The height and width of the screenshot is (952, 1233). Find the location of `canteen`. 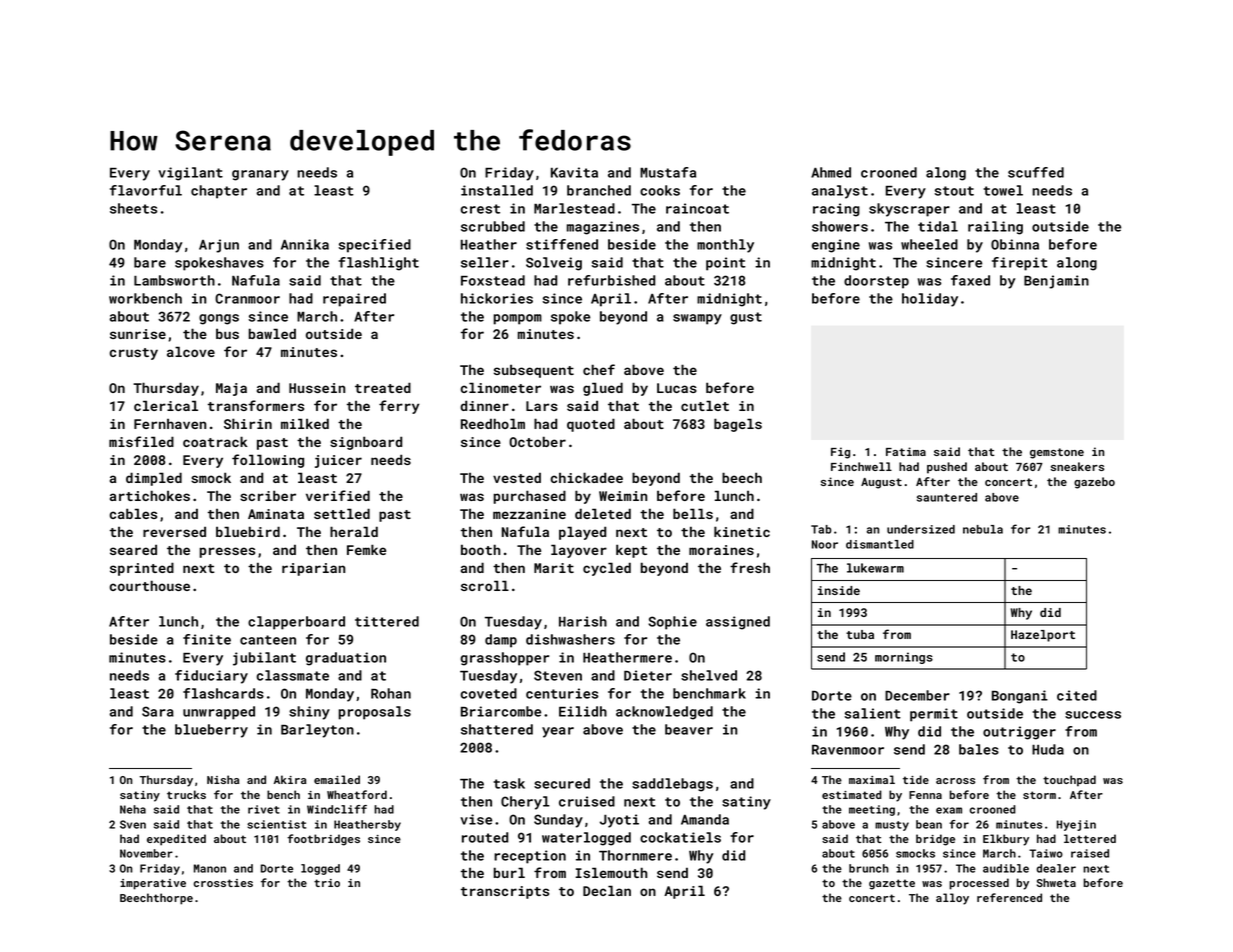

canteen is located at coordinates (268, 640).
